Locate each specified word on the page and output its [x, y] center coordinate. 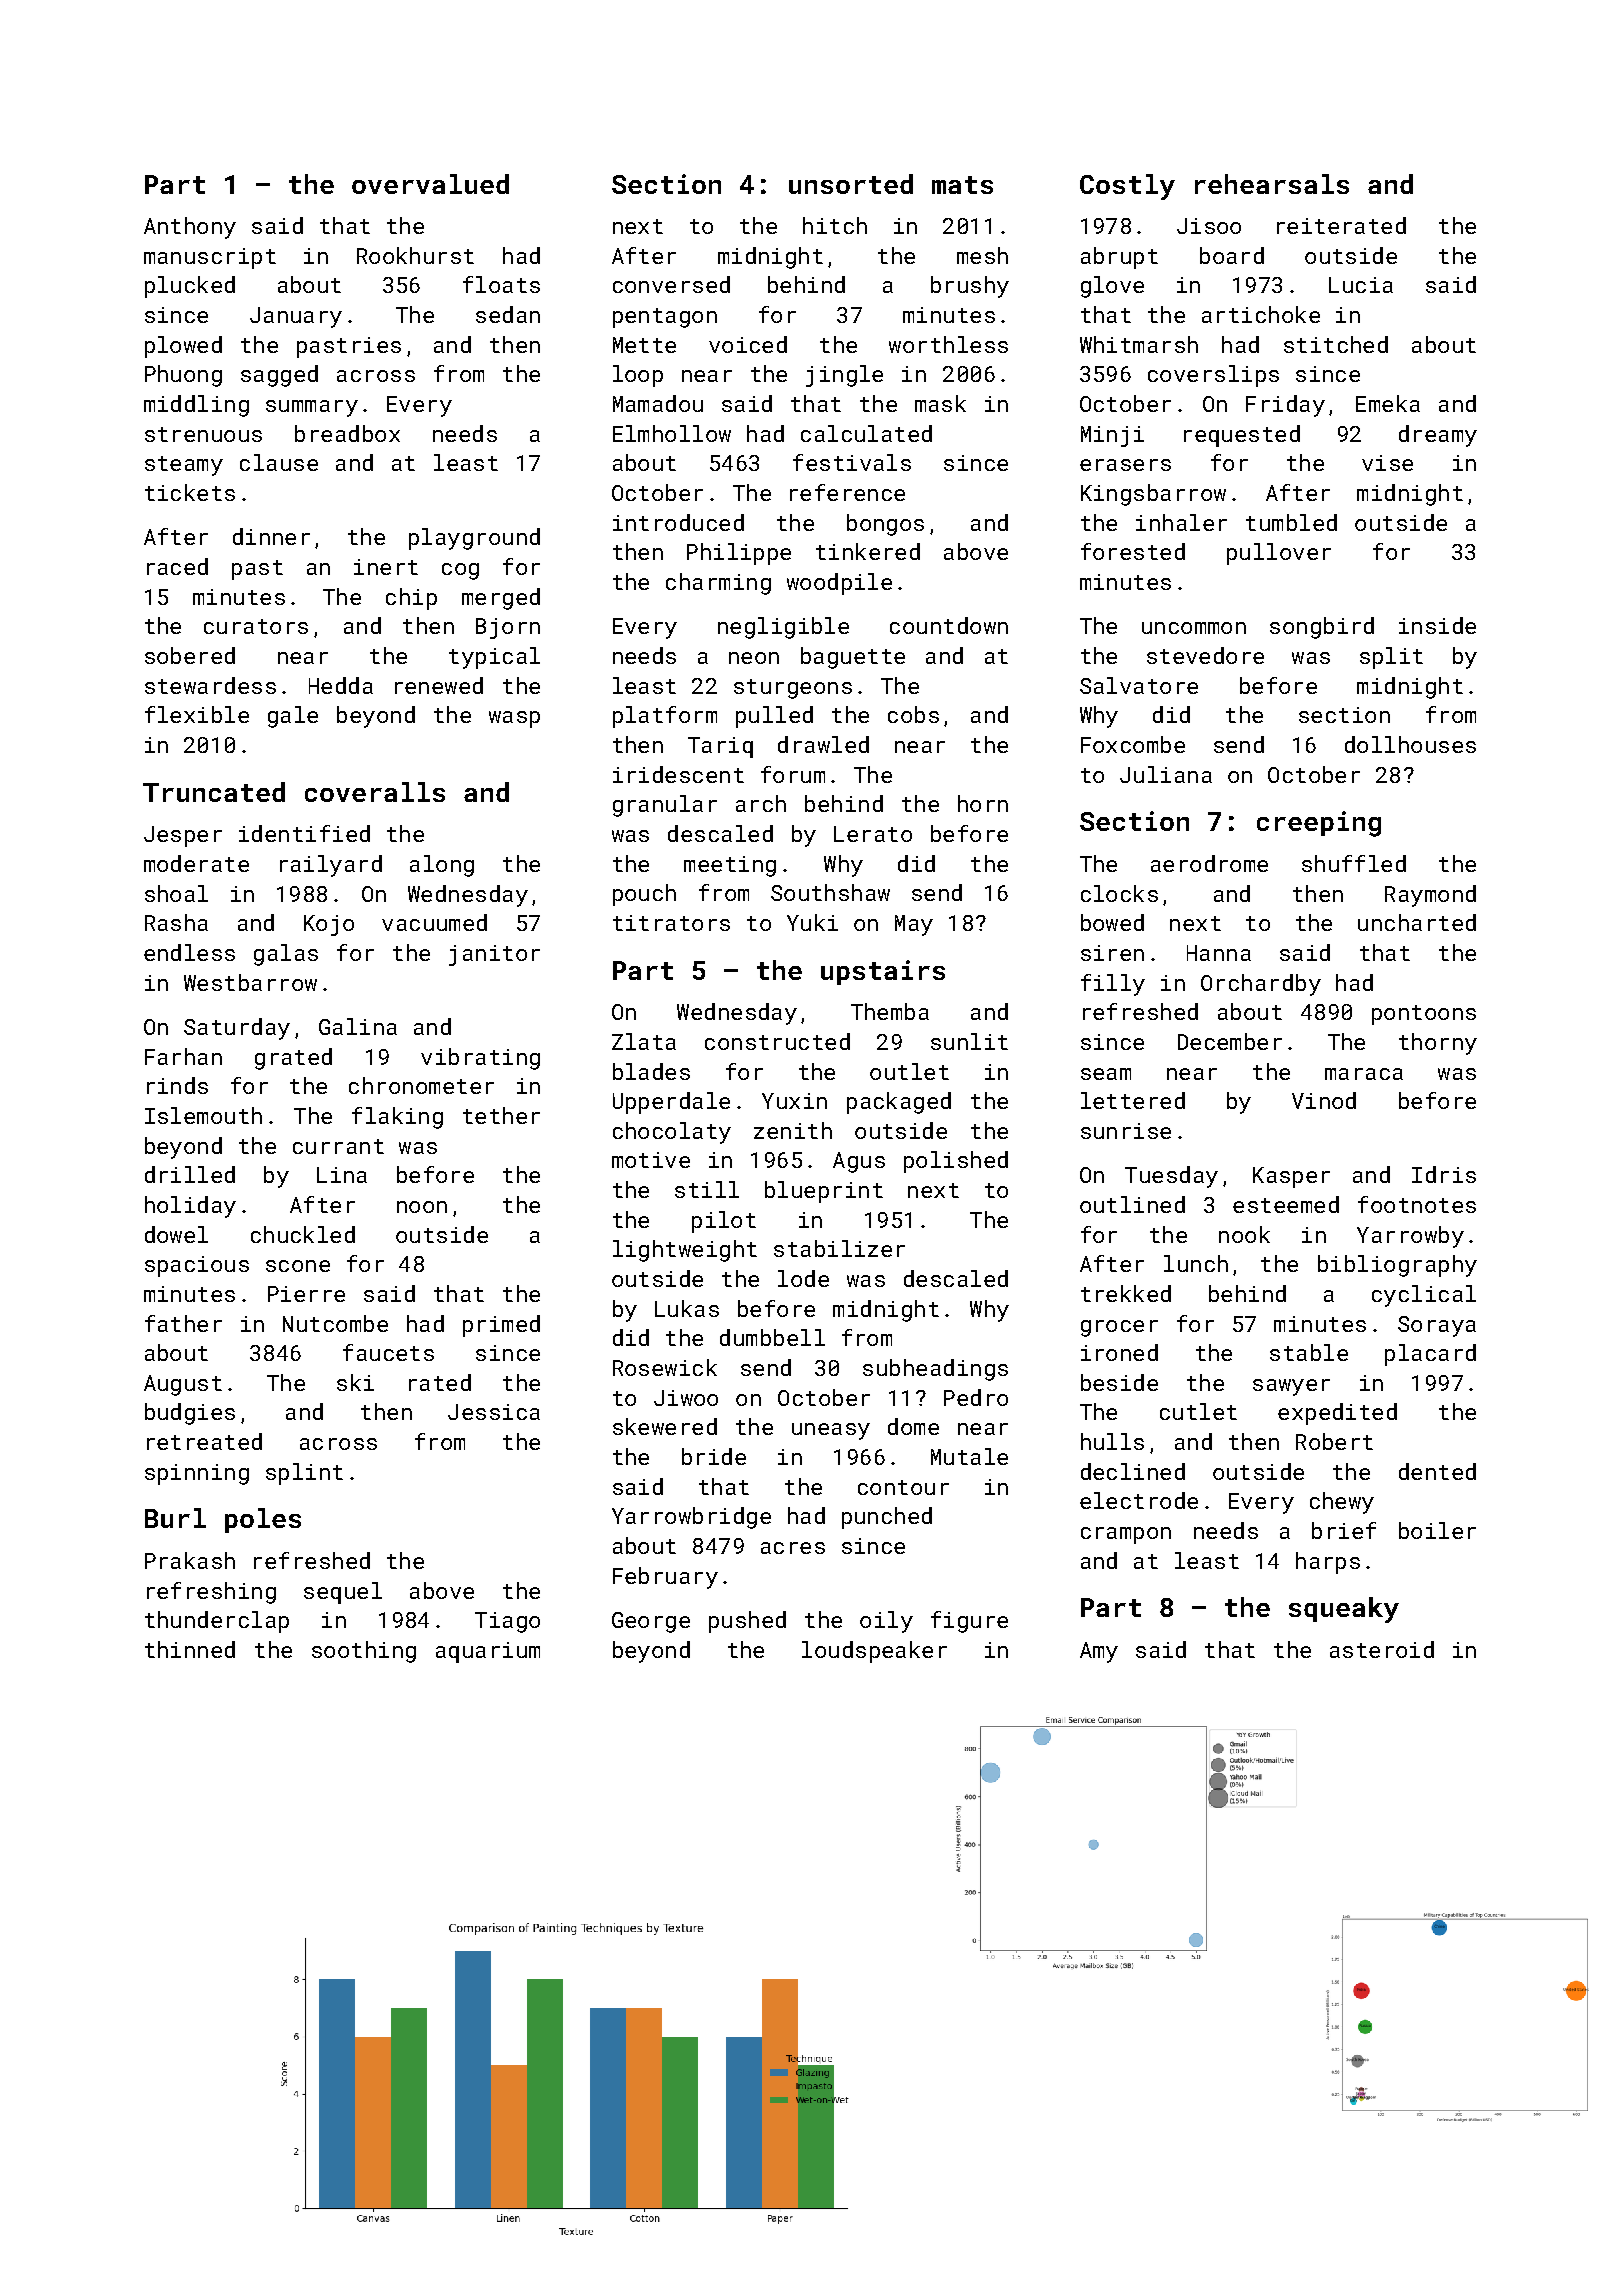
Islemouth [203, 1115]
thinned [190, 1649]
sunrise [1126, 1131]
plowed [183, 347]
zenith [793, 1130]
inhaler [1181, 522]
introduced [678, 522]
